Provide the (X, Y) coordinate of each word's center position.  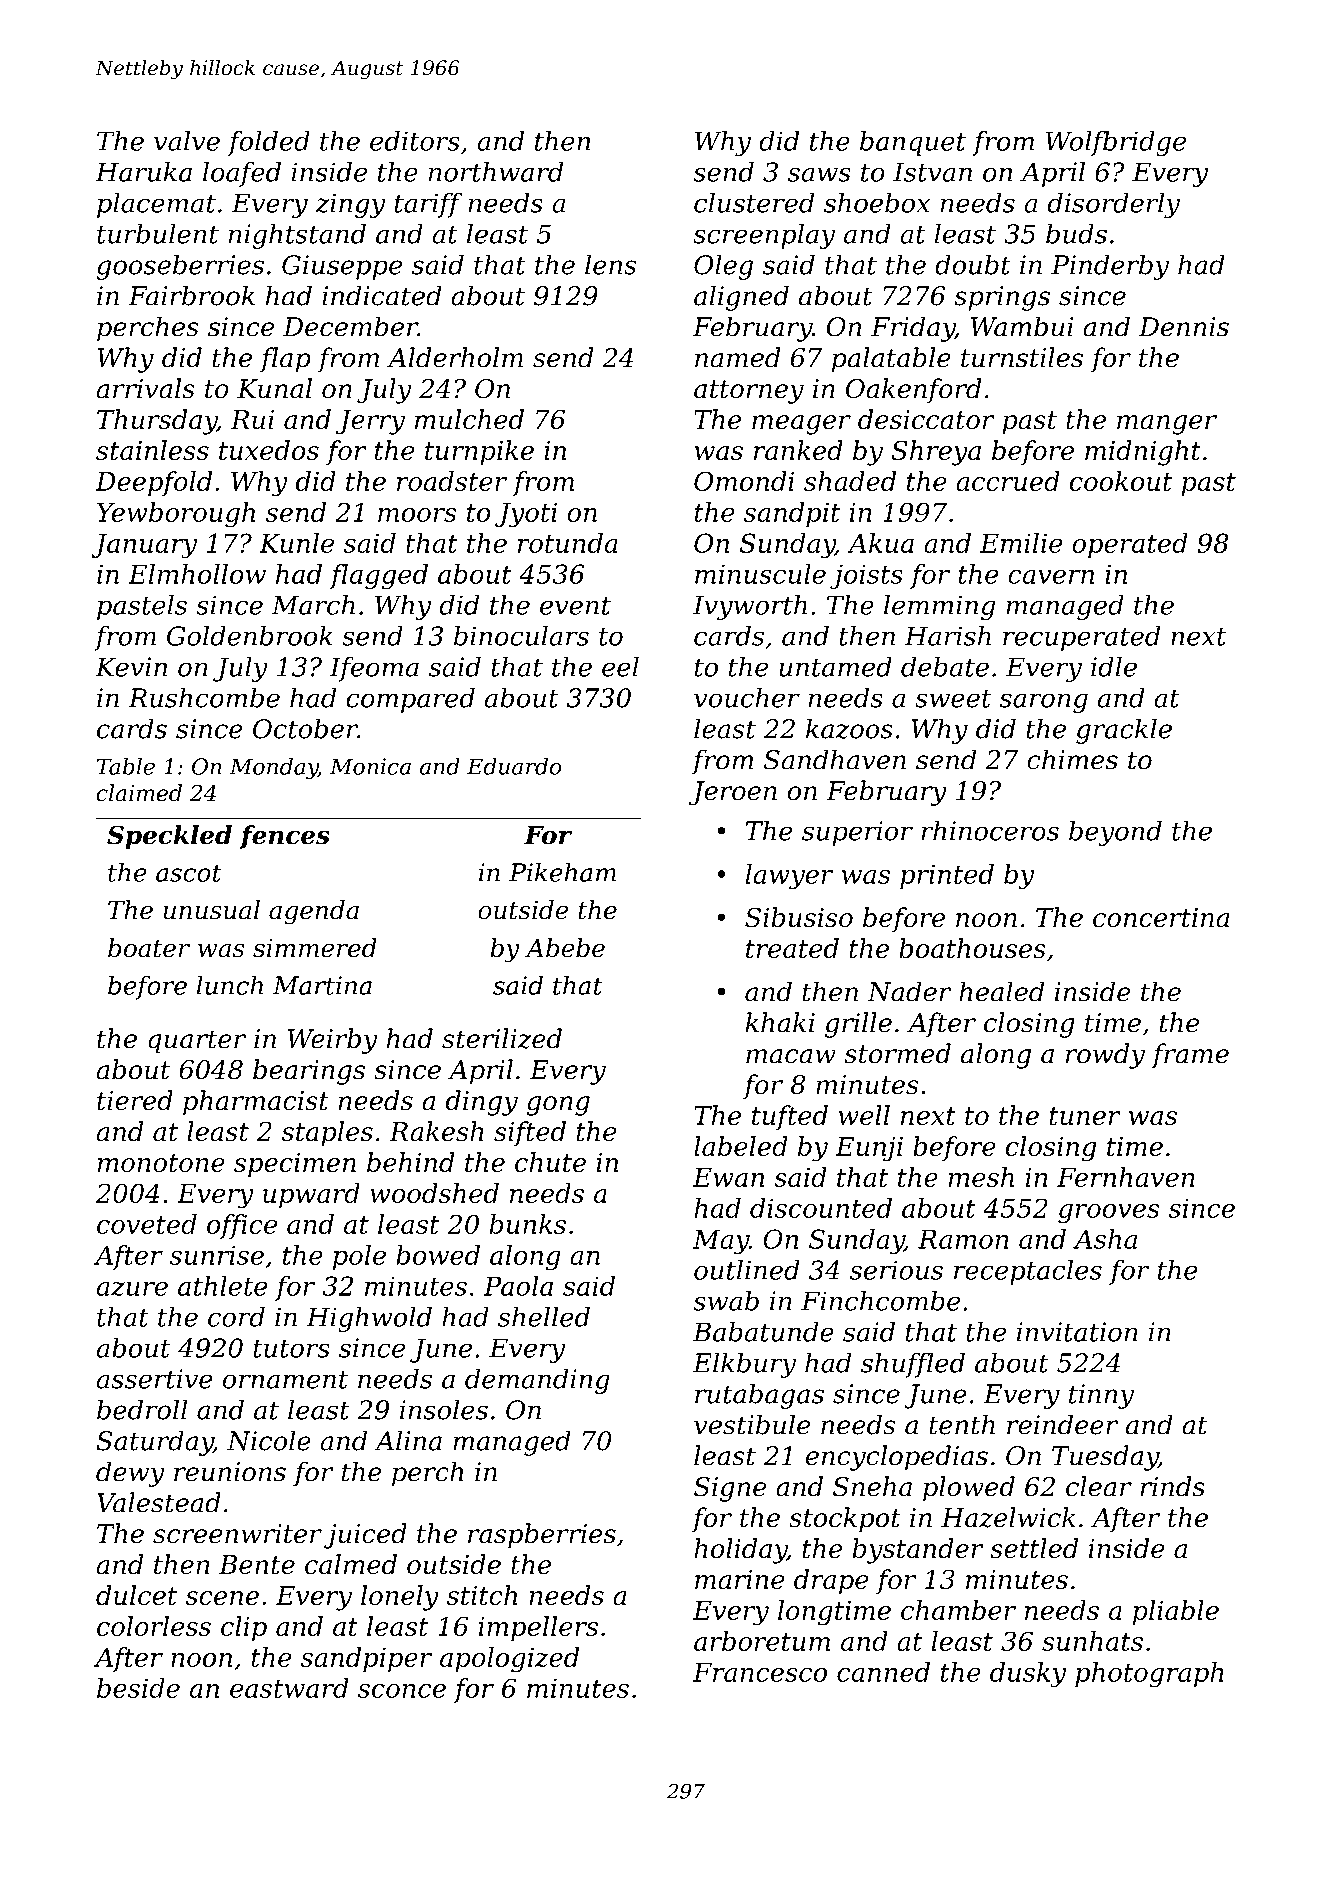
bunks (527, 1224)
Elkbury (744, 1365)
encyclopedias (897, 1458)
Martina (322, 985)
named (737, 357)
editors (415, 141)
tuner (1085, 1116)
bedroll (142, 1409)
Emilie (1021, 543)
